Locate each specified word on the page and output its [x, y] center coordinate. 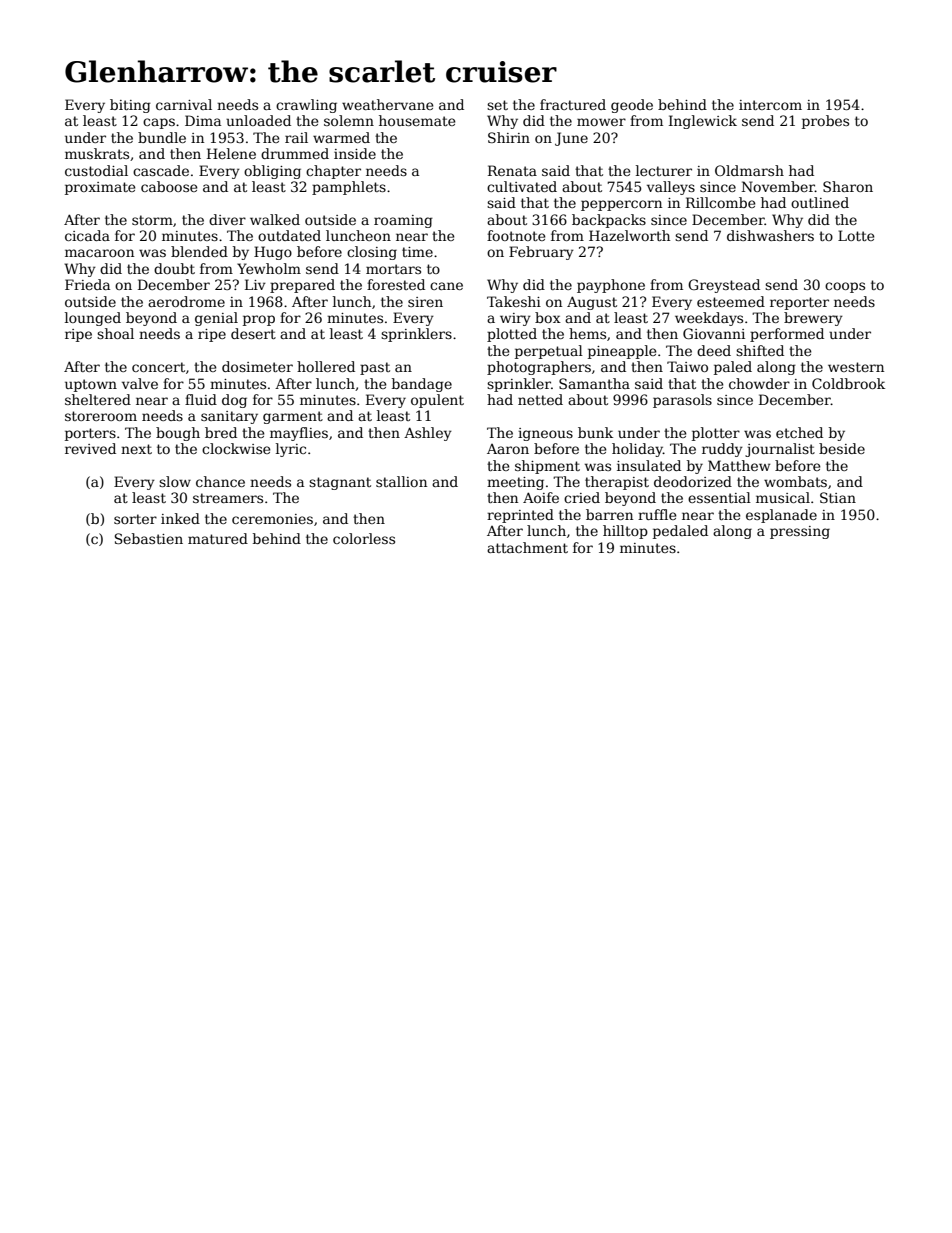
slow [175, 481]
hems [587, 333]
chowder [759, 383]
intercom [770, 105]
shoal [115, 333]
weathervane [388, 104]
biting [130, 106]
